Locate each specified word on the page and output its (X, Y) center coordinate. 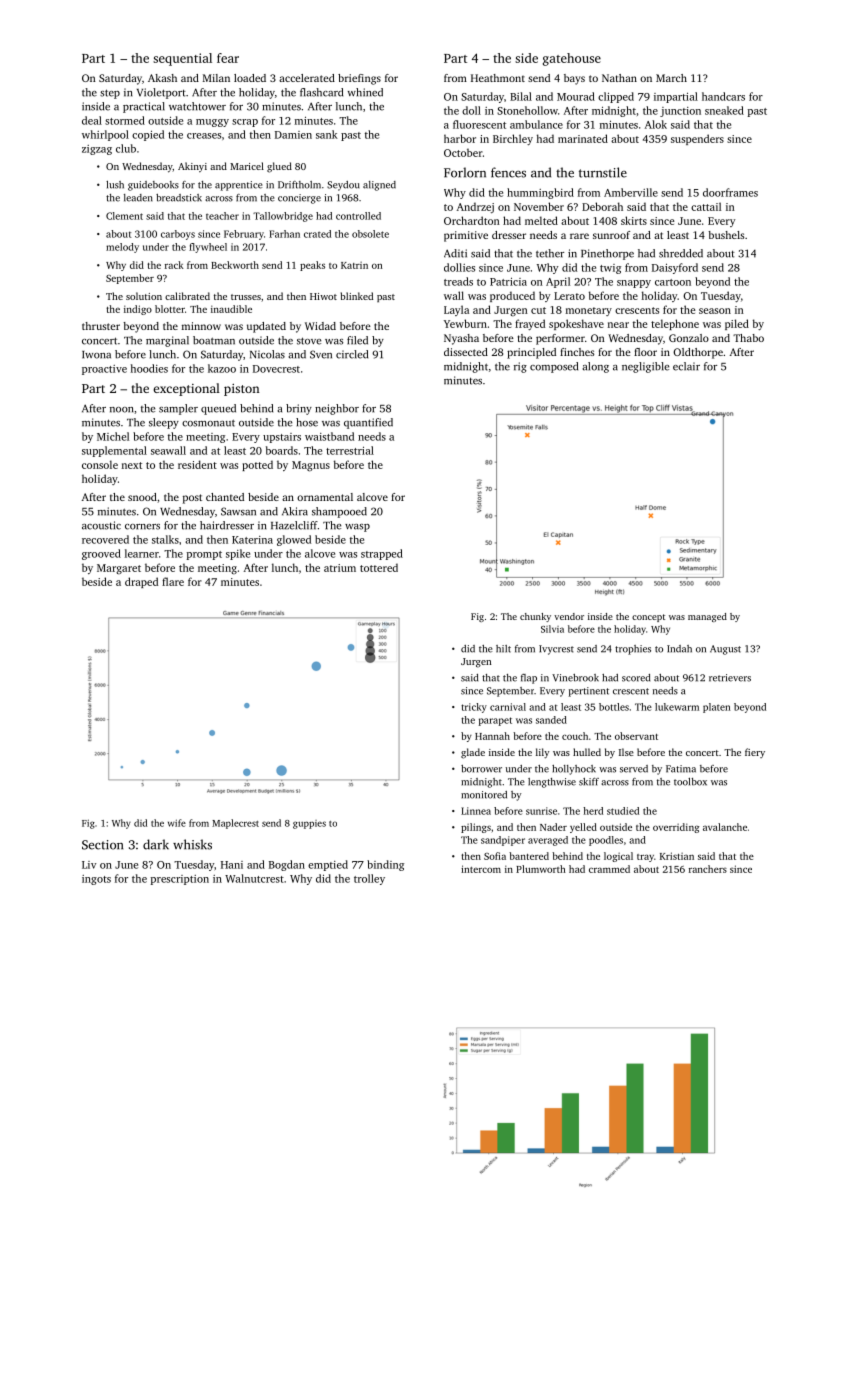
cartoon (673, 282)
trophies (633, 650)
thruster (101, 326)
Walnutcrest (254, 878)
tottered (379, 567)
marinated (583, 138)
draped (141, 582)
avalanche (725, 827)
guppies (309, 824)
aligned (379, 186)
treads (458, 281)
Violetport (161, 93)
